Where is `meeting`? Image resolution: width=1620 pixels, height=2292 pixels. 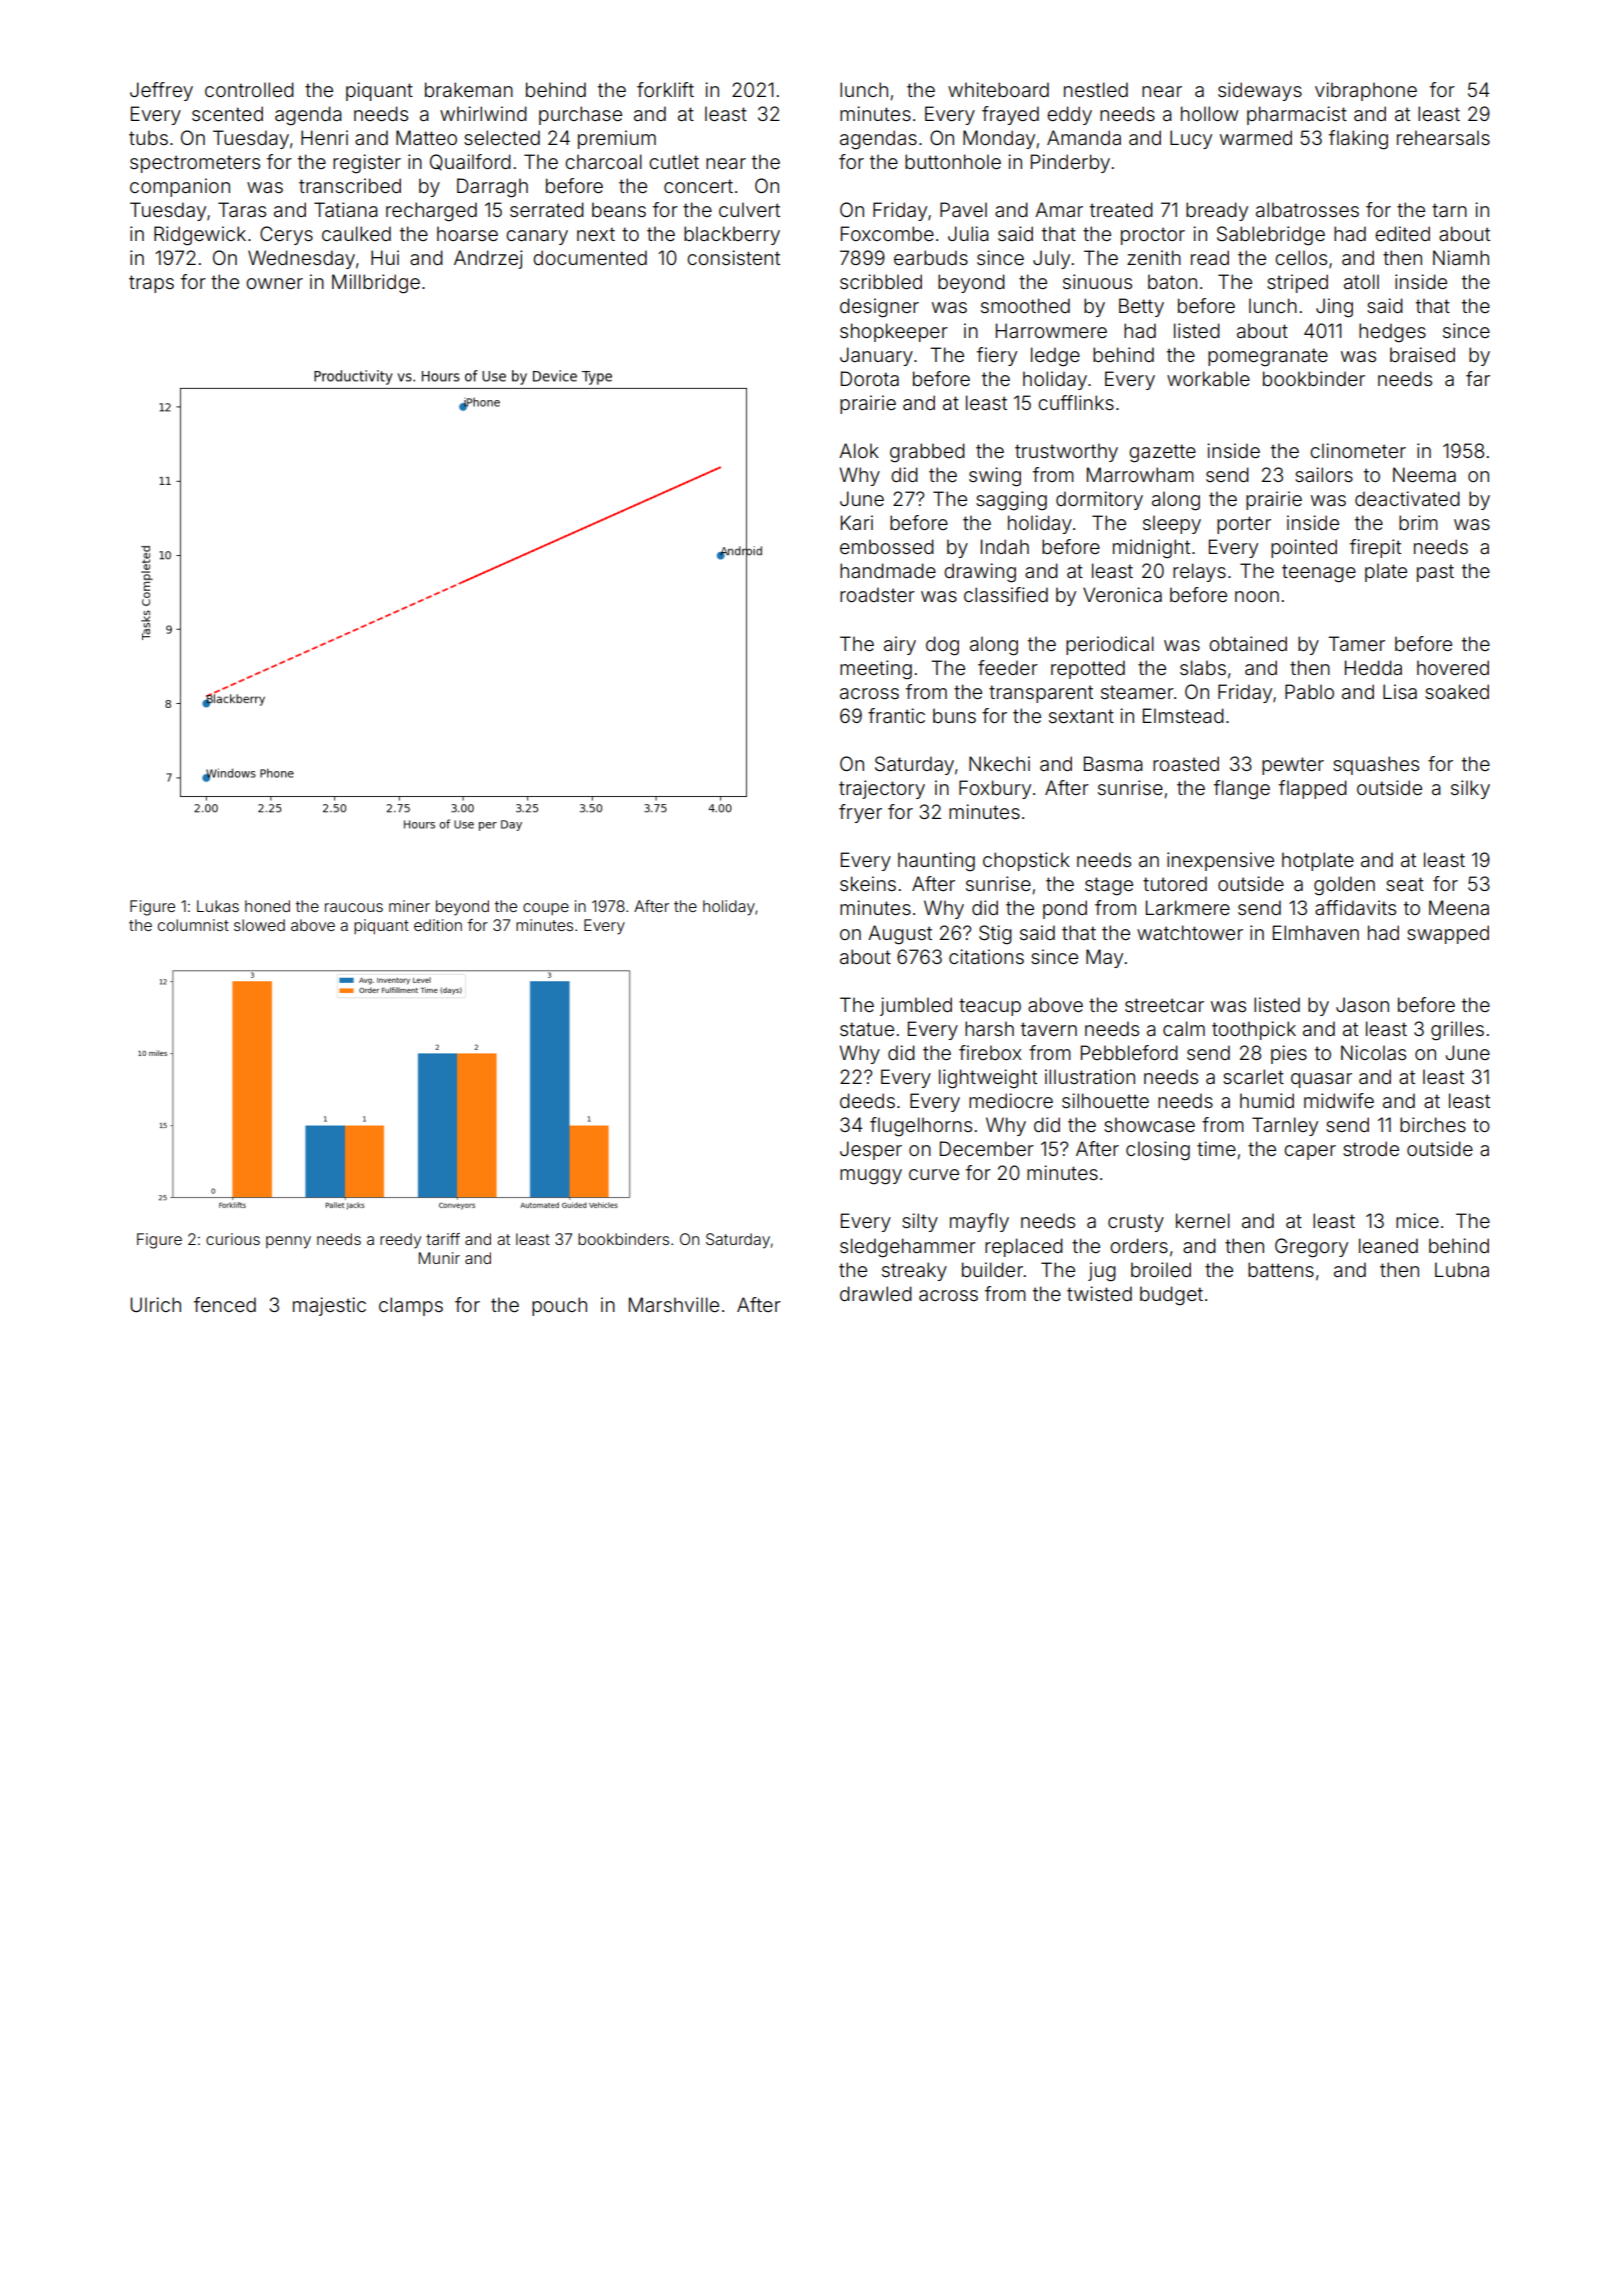
meeting is located at coordinates (876, 670).
